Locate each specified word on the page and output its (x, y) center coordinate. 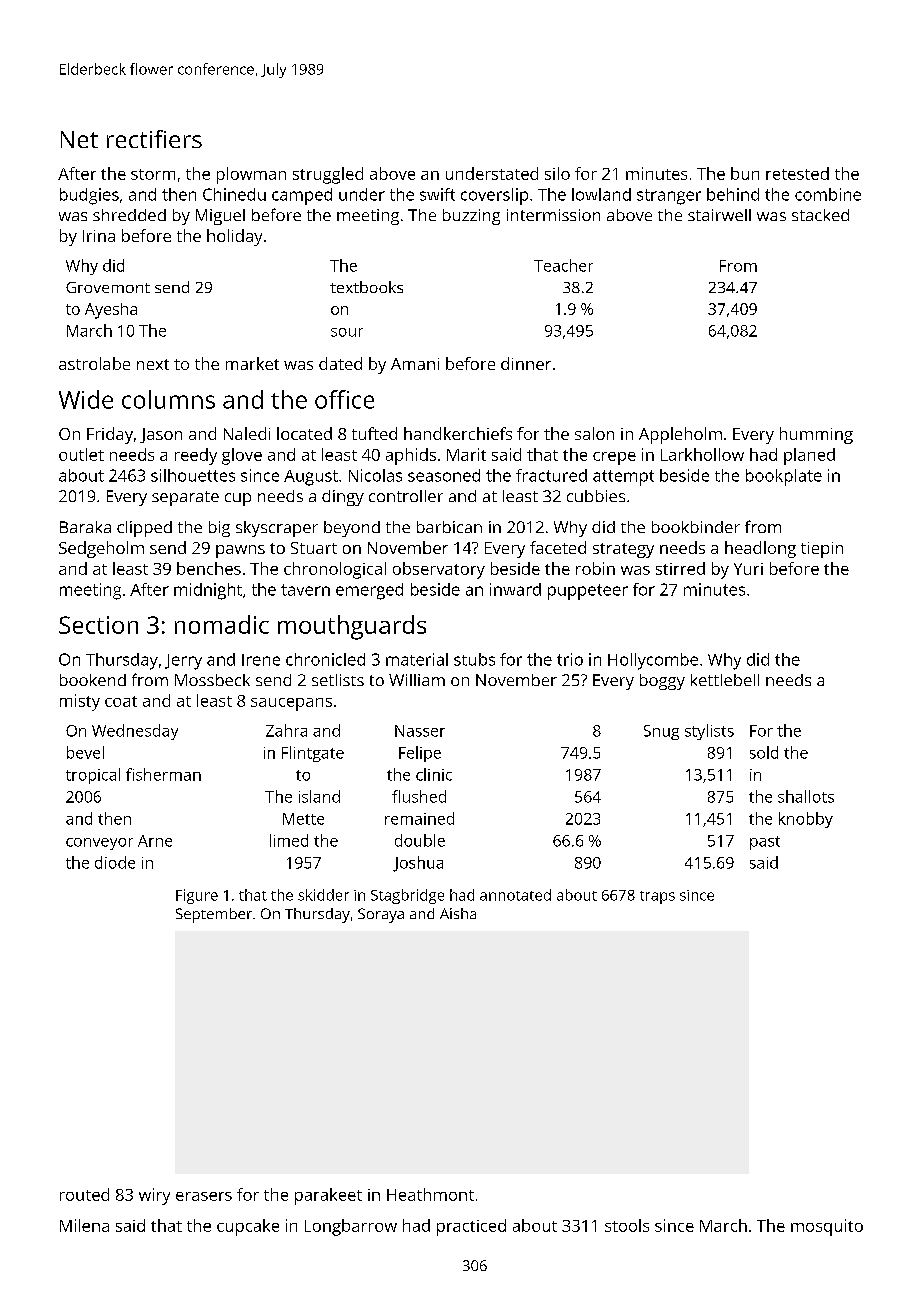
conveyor (99, 844)
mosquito (827, 1227)
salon (594, 433)
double (420, 840)
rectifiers (154, 139)
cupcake (248, 1227)
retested (797, 173)
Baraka (85, 527)
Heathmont (430, 1194)
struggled (328, 175)
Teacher (563, 265)
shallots (806, 796)
